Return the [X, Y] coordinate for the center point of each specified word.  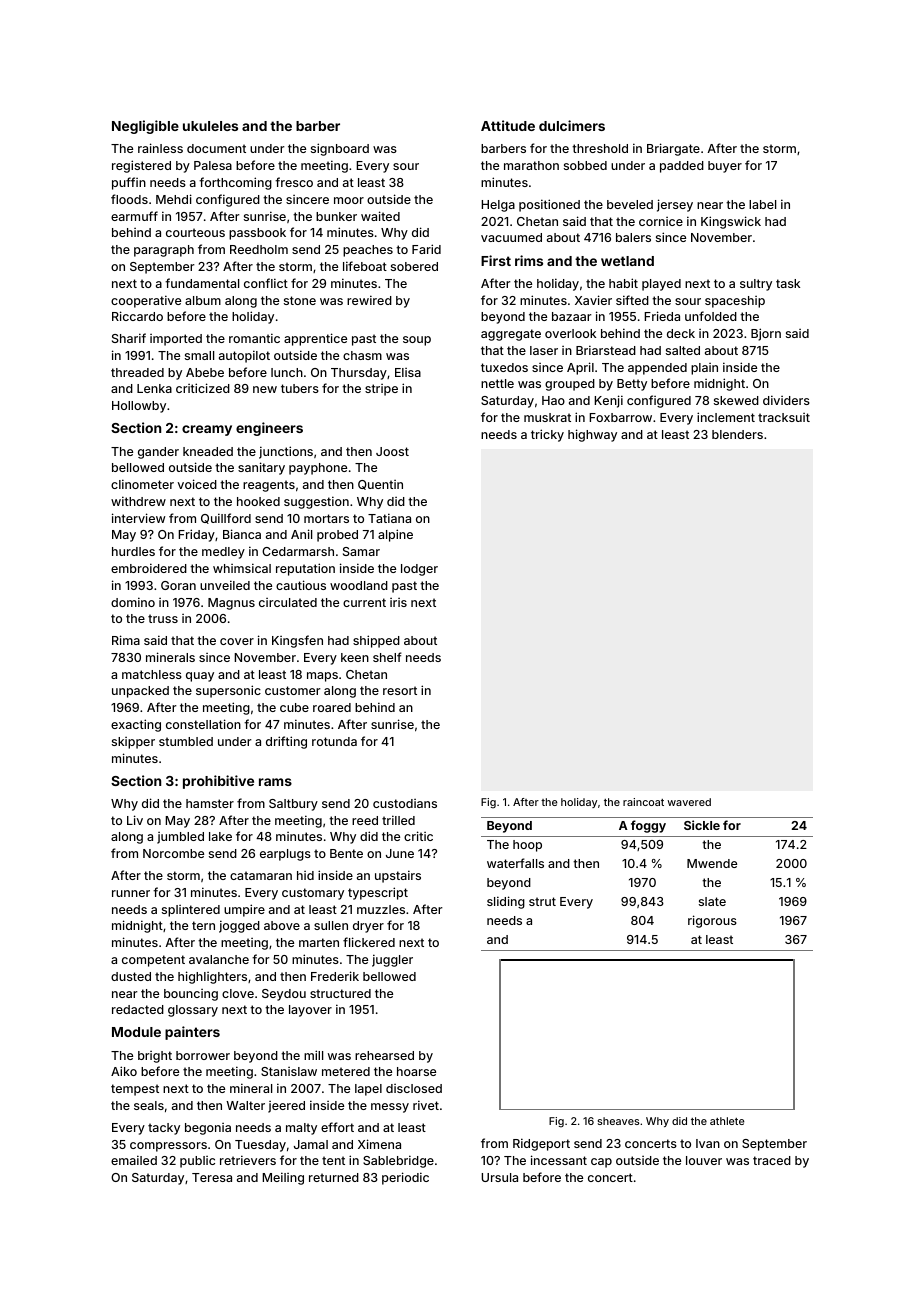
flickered [369, 942]
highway [592, 435]
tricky [547, 435]
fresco [294, 182]
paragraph [164, 251]
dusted [131, 976]
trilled [398, 820]
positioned [549, 205]
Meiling [283, 1178]
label [762, 204]
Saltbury [293, 805]
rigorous [712, 921]
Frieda [662, 316]
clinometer [142, 484]
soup [417, 341]
